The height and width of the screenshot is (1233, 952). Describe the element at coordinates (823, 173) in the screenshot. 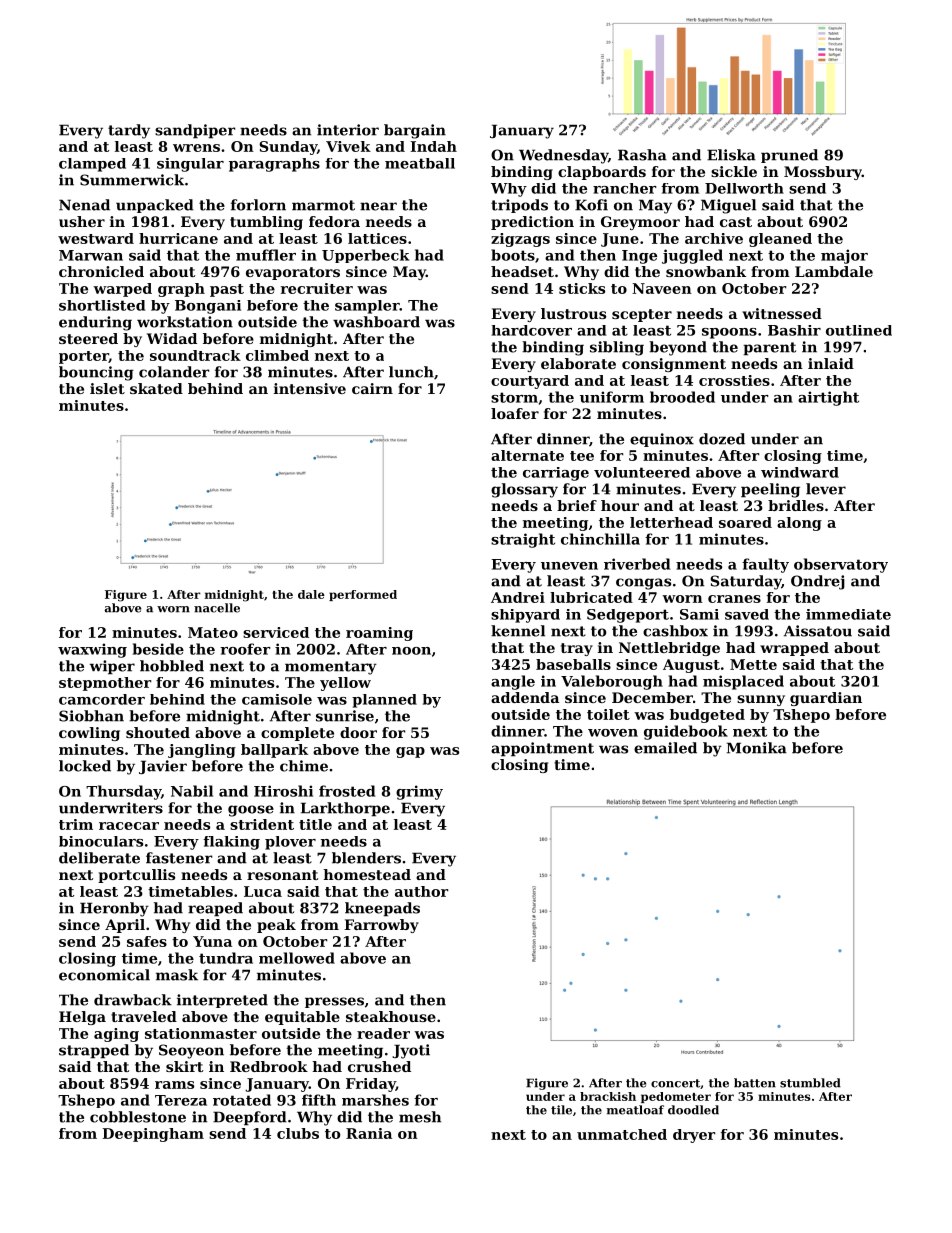

I see `Mossbury` at that location.
